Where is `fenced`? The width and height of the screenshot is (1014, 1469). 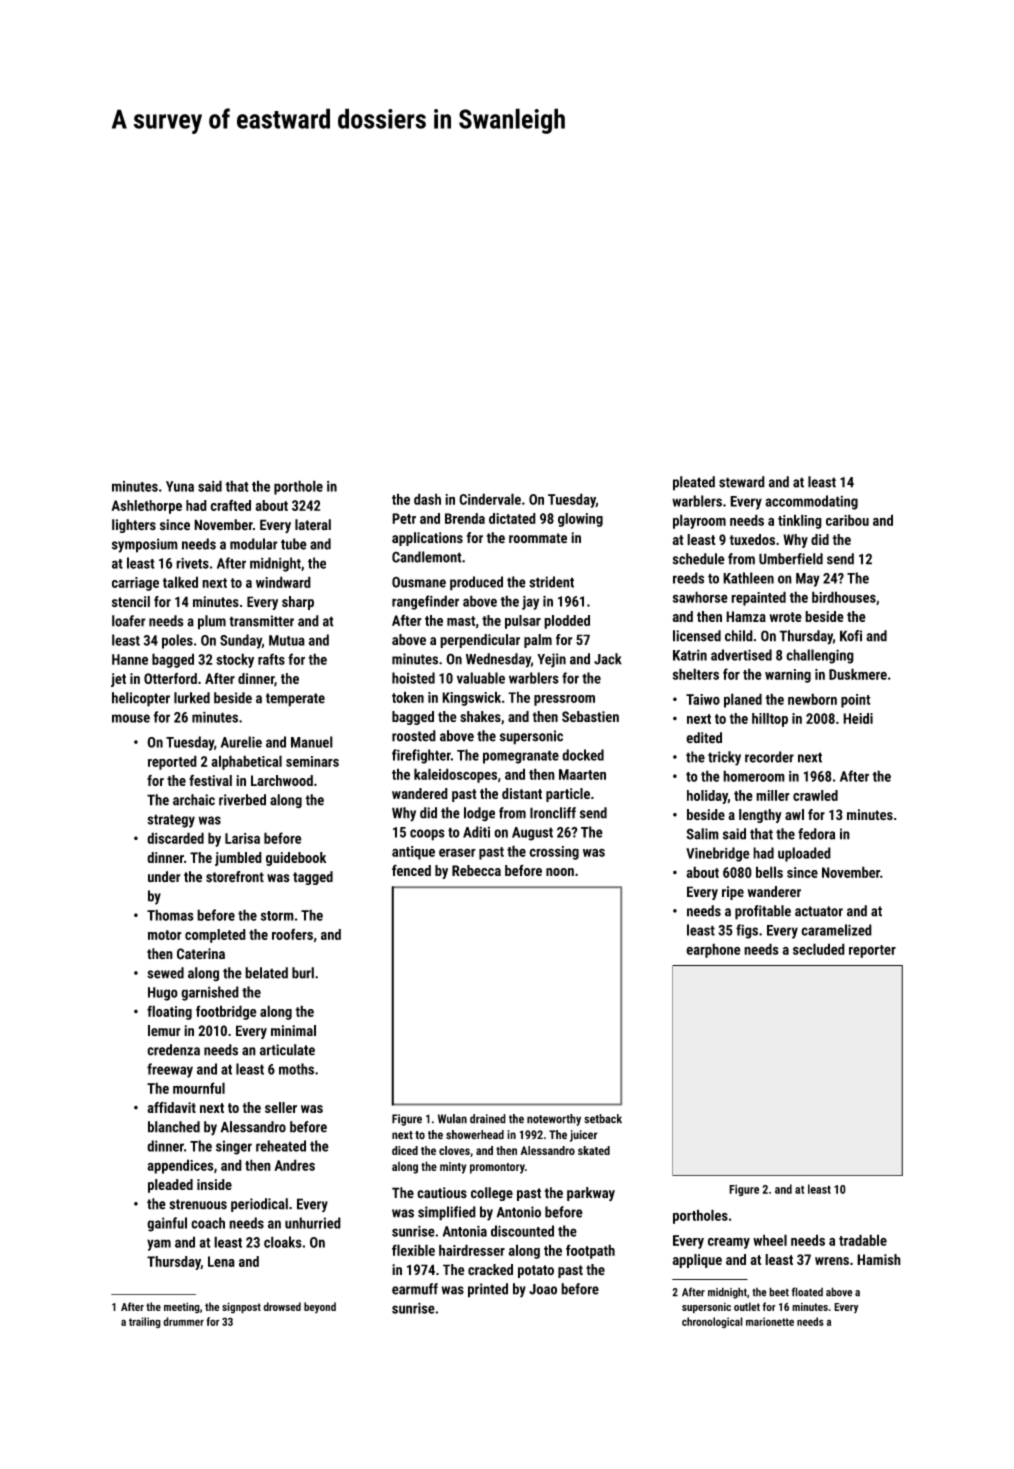 fenced is located at coordinates (411, 870).
